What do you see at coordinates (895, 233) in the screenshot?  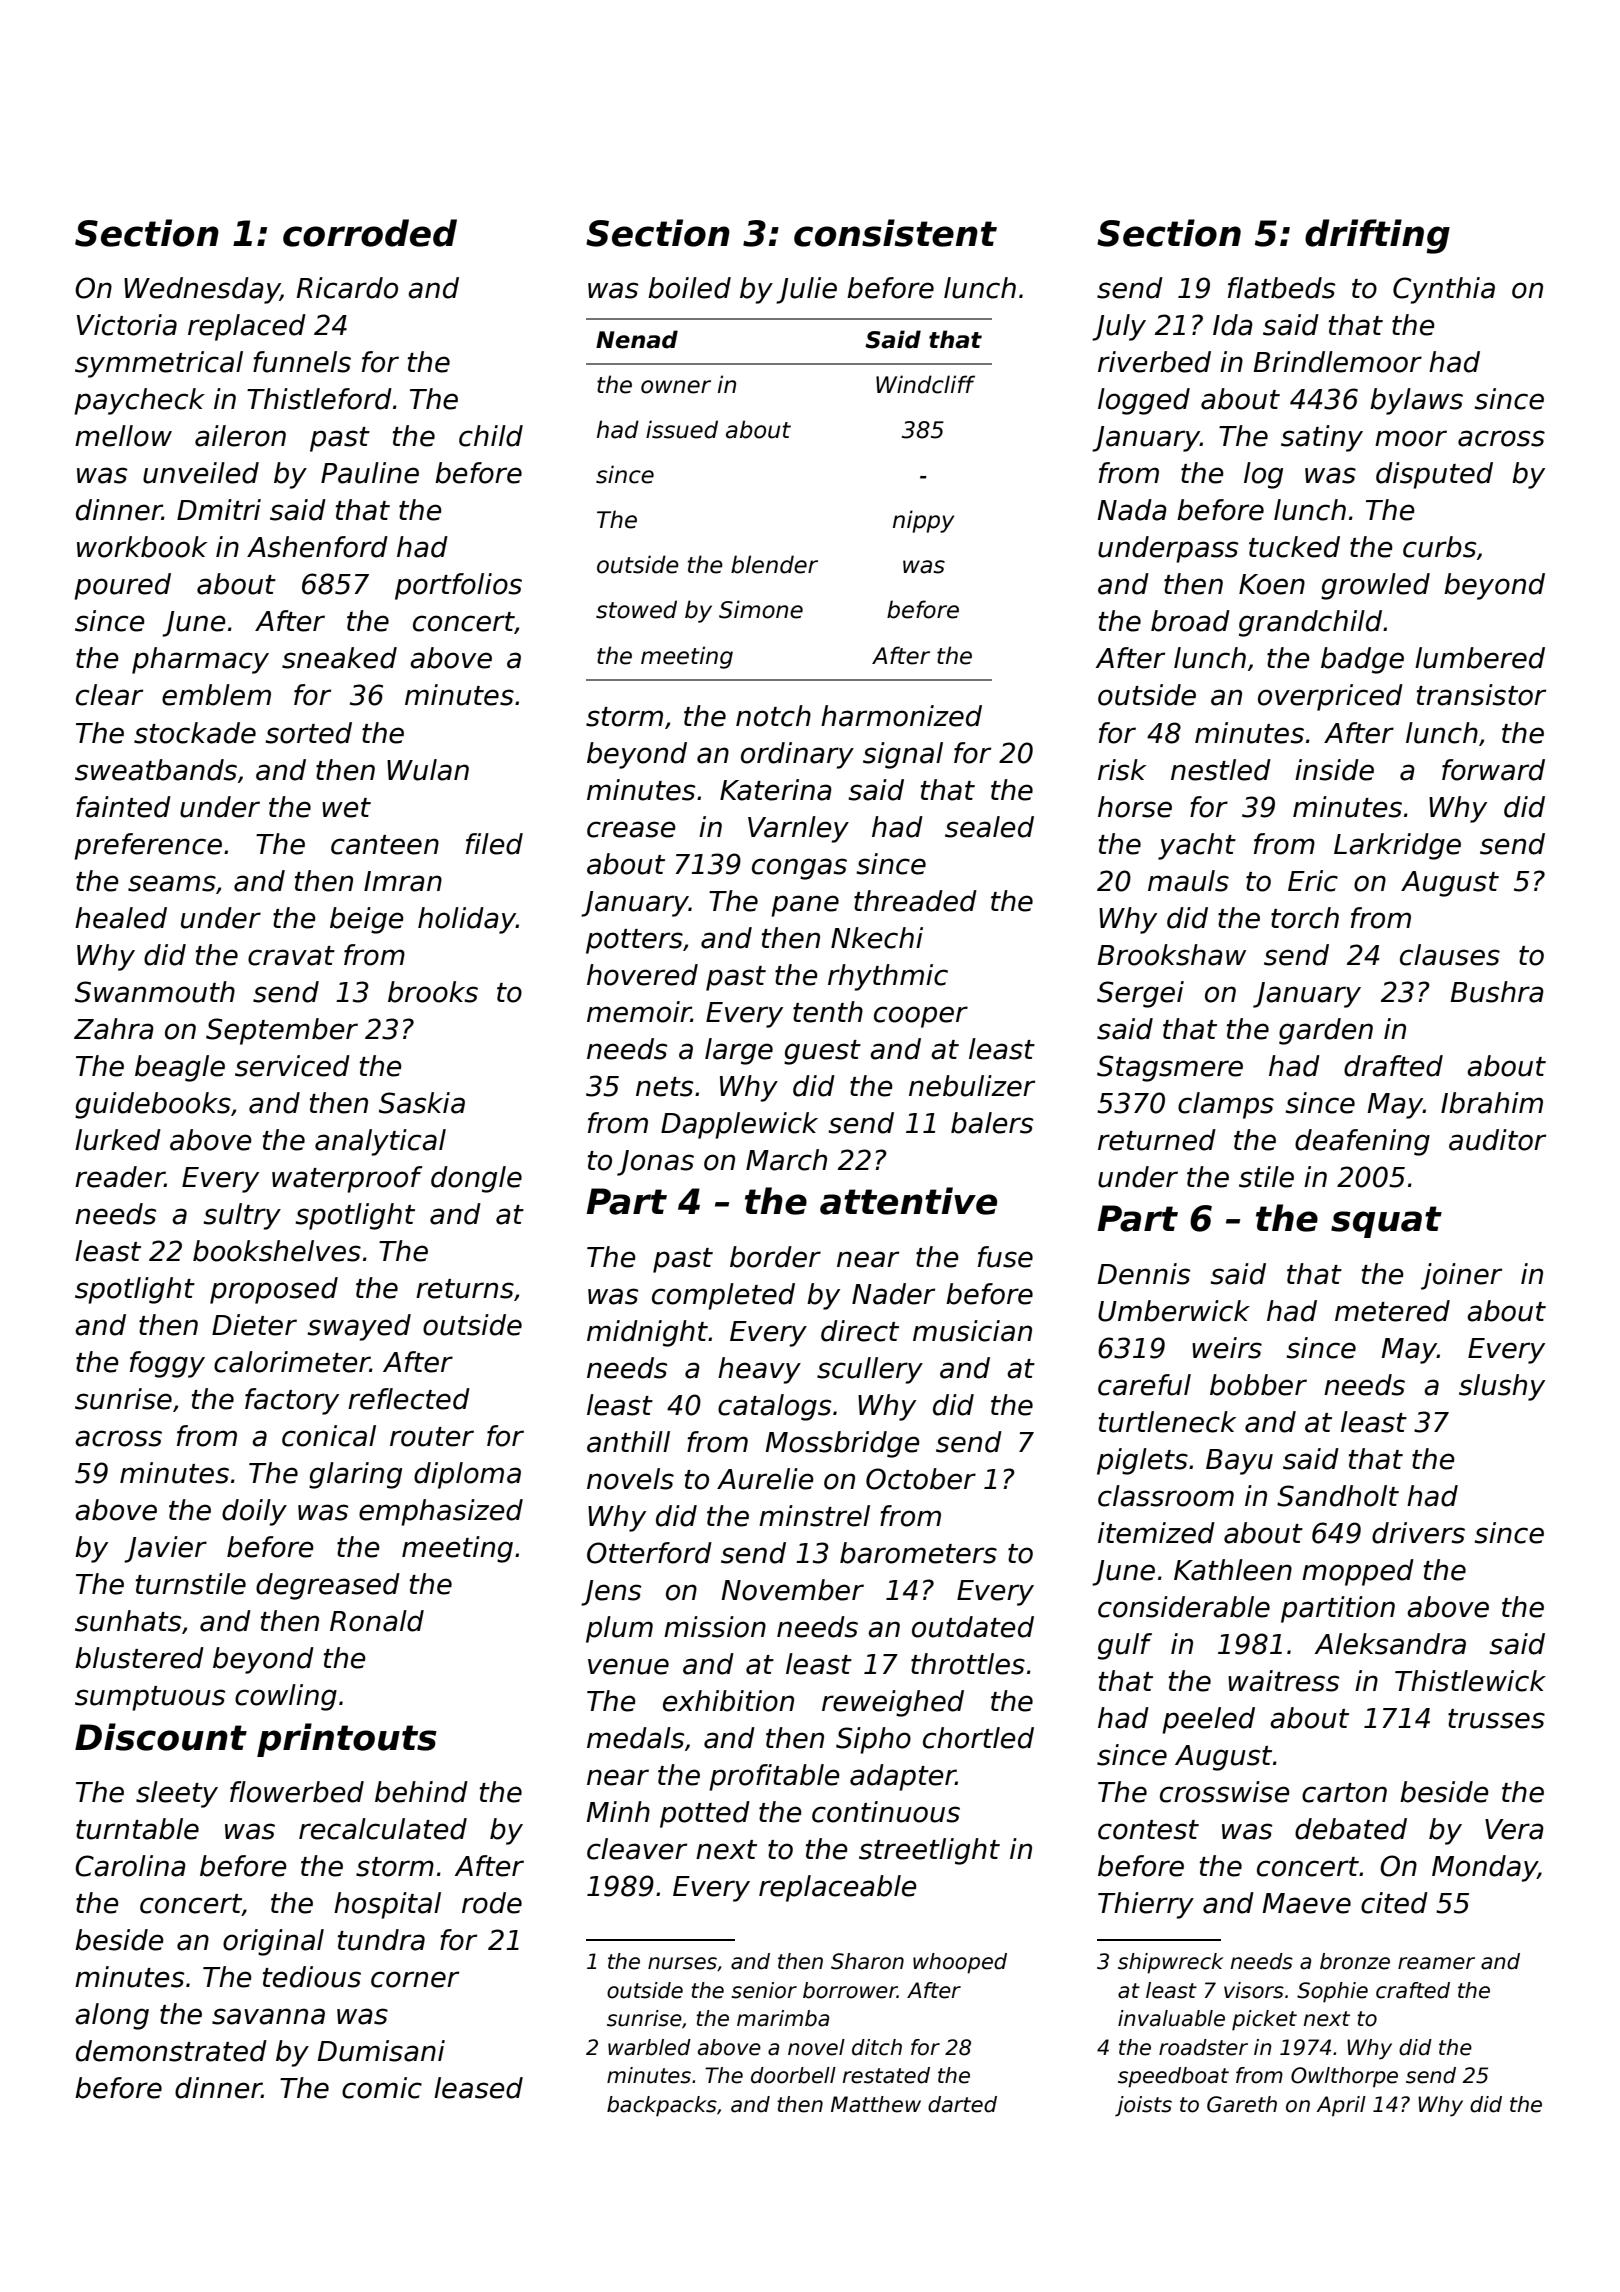 I see `consistent` at bounding box center [895, 233].
